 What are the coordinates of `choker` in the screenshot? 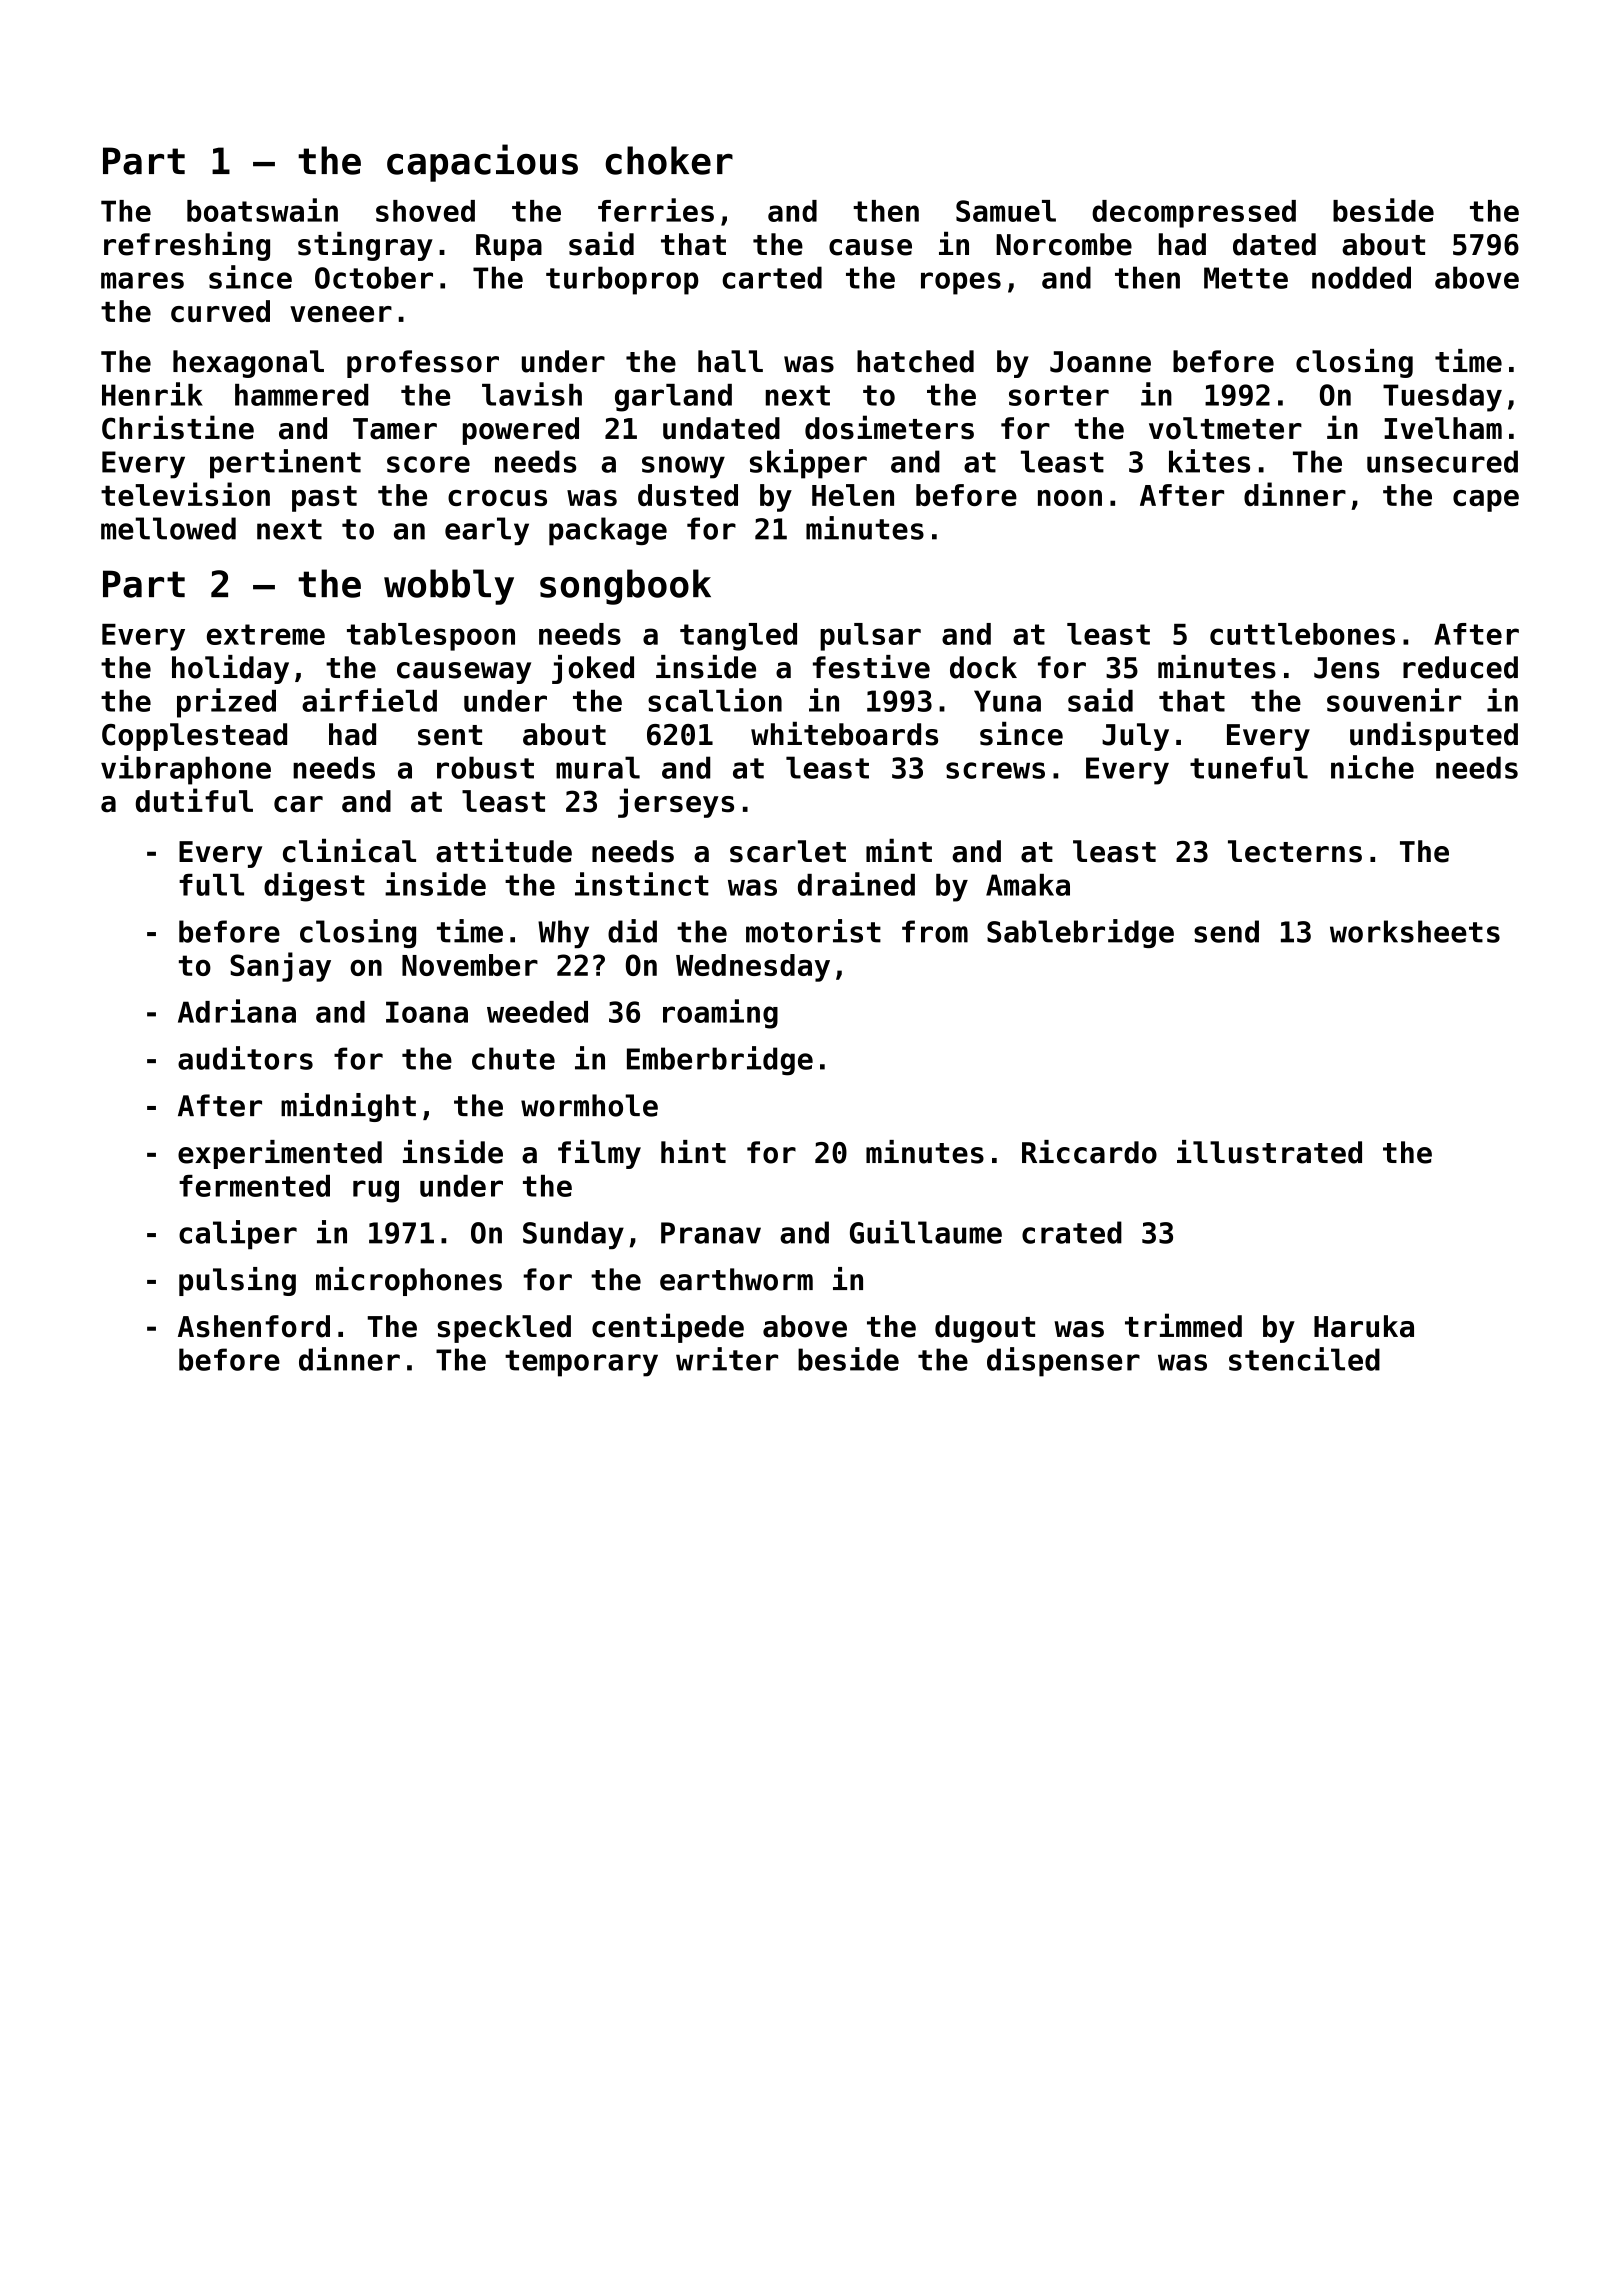 It's located at (669, 160).
